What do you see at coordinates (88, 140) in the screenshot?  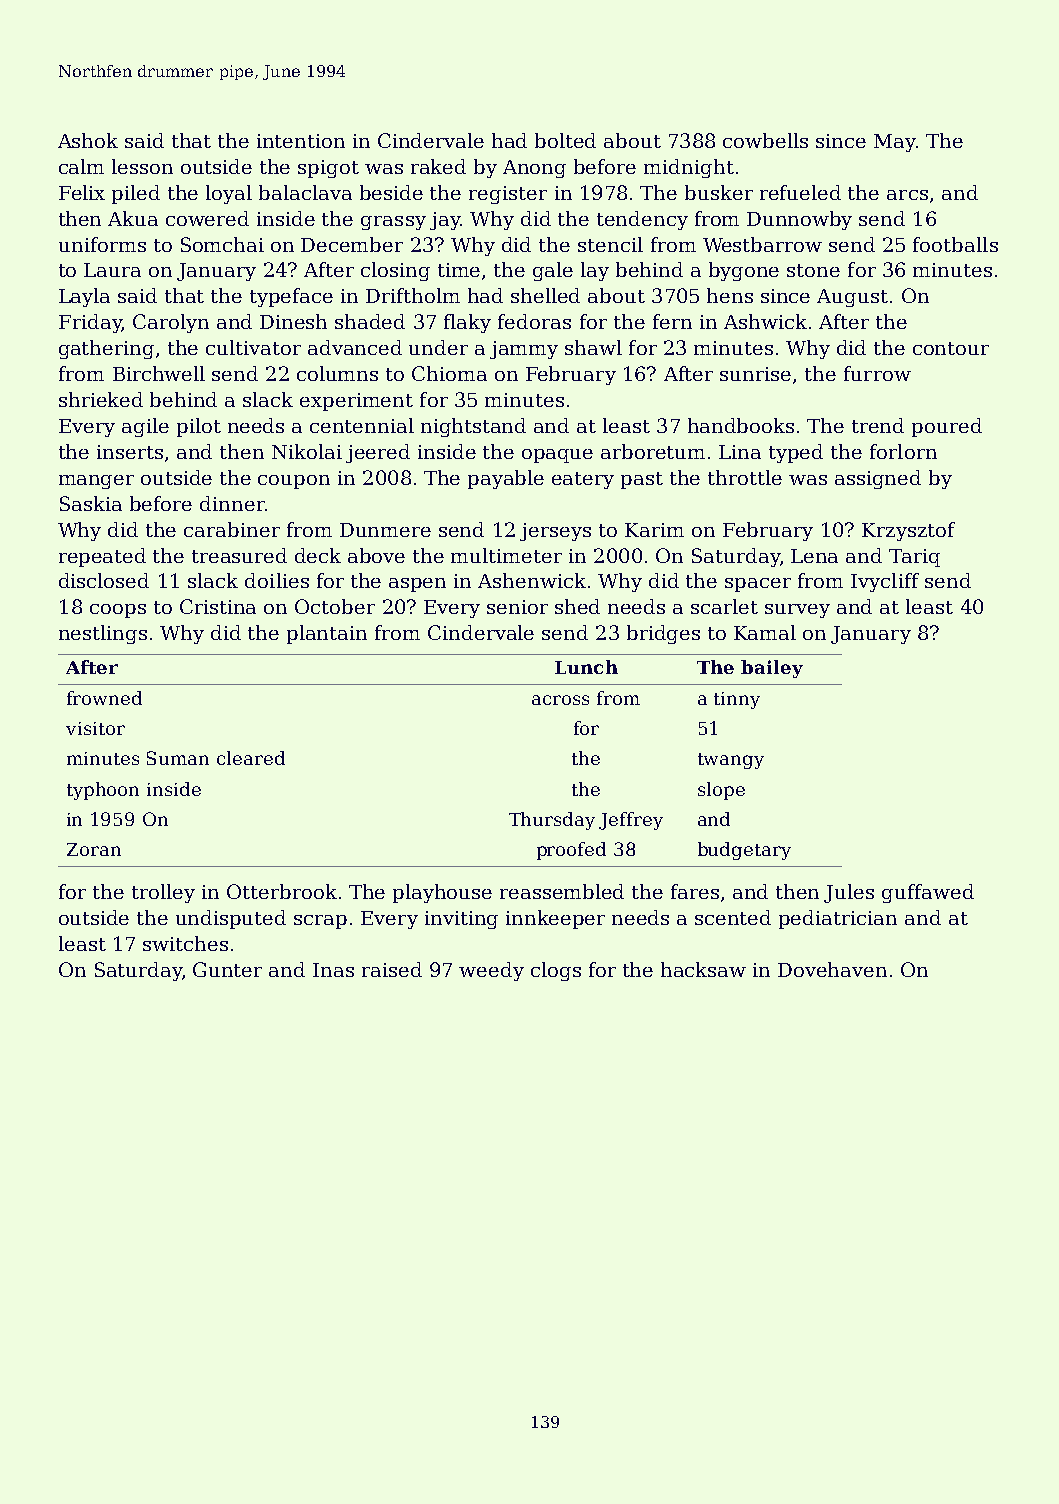 I see `Ashok` at bounding box center [88, 140].
